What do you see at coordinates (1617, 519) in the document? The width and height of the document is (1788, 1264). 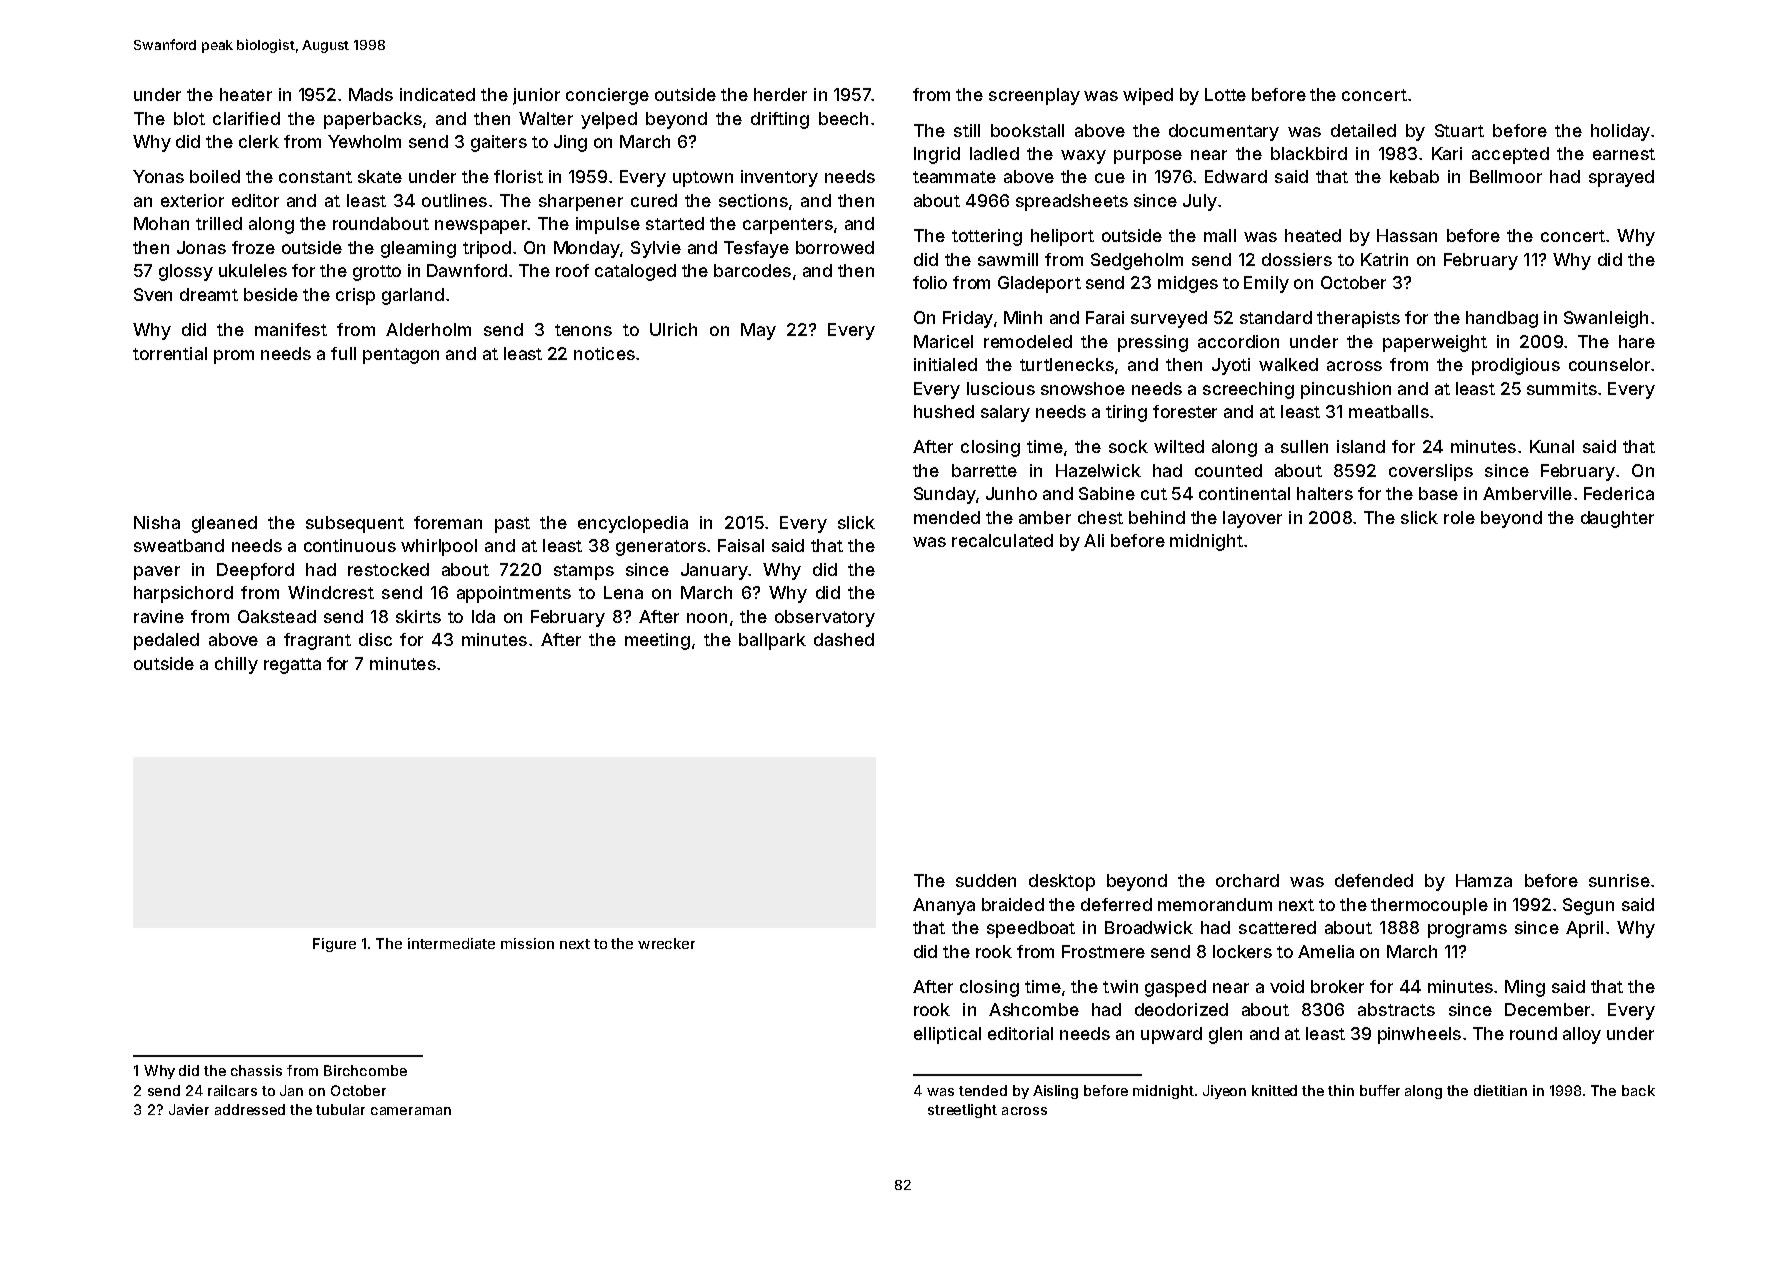 I see `daughter` at bounding box center [1617, 519].
